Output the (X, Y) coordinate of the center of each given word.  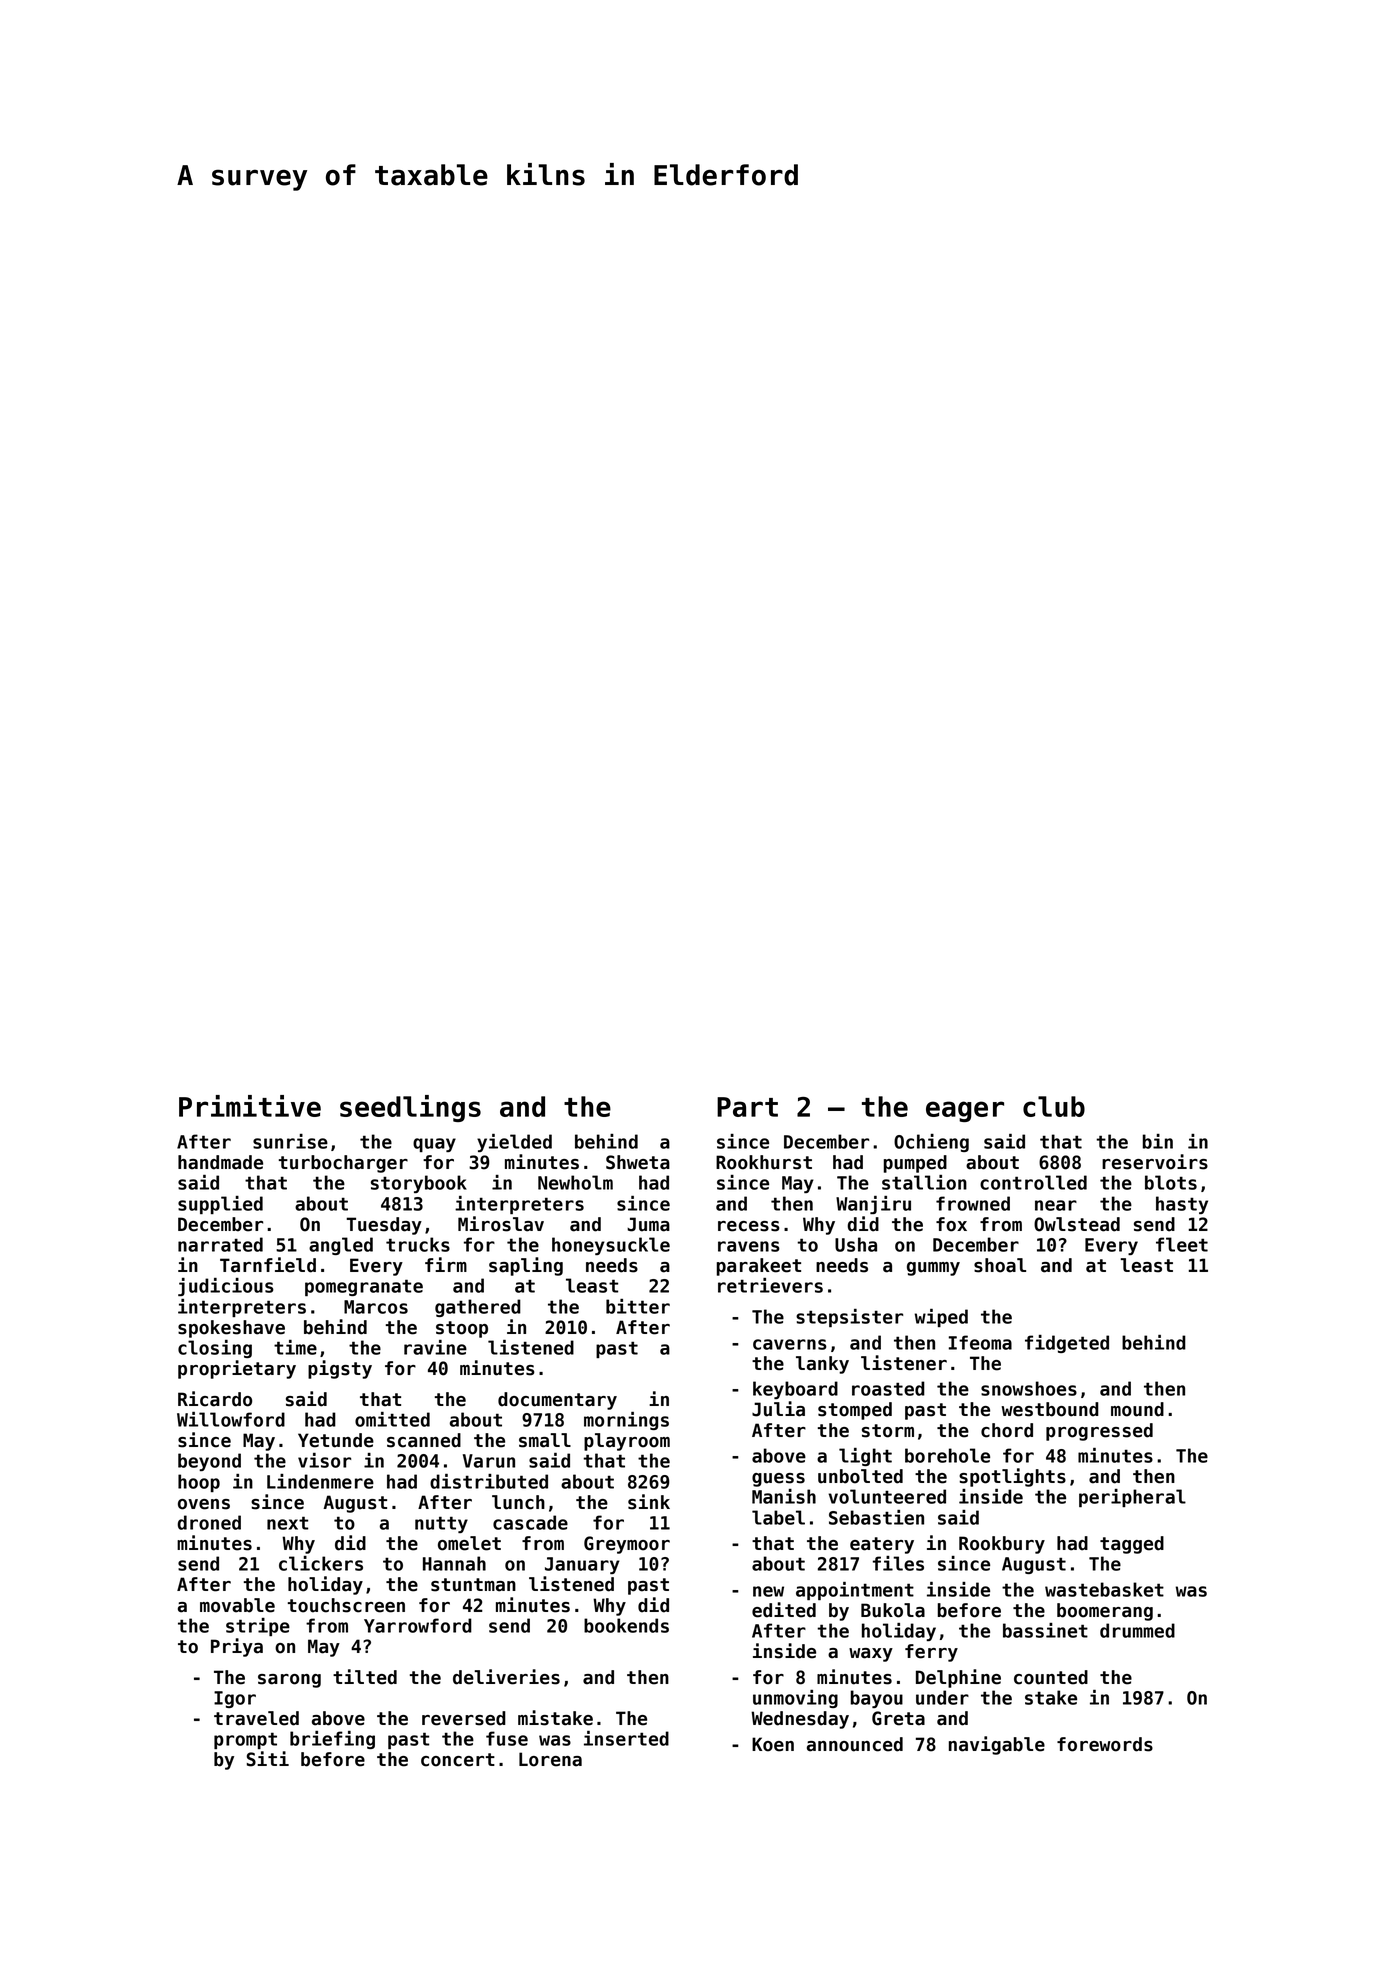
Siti (268, 1759)
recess (749, 1226)
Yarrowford (418, 1625)
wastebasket (1104, 1589)
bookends (626, 1625)
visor (324, 1460)
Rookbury (1002, 1545)
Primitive (250, 1106)
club (1054, 1106)
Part (747, 1107)
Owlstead (1077, 1224)
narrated (220, 1244)
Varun (489, 1461)
